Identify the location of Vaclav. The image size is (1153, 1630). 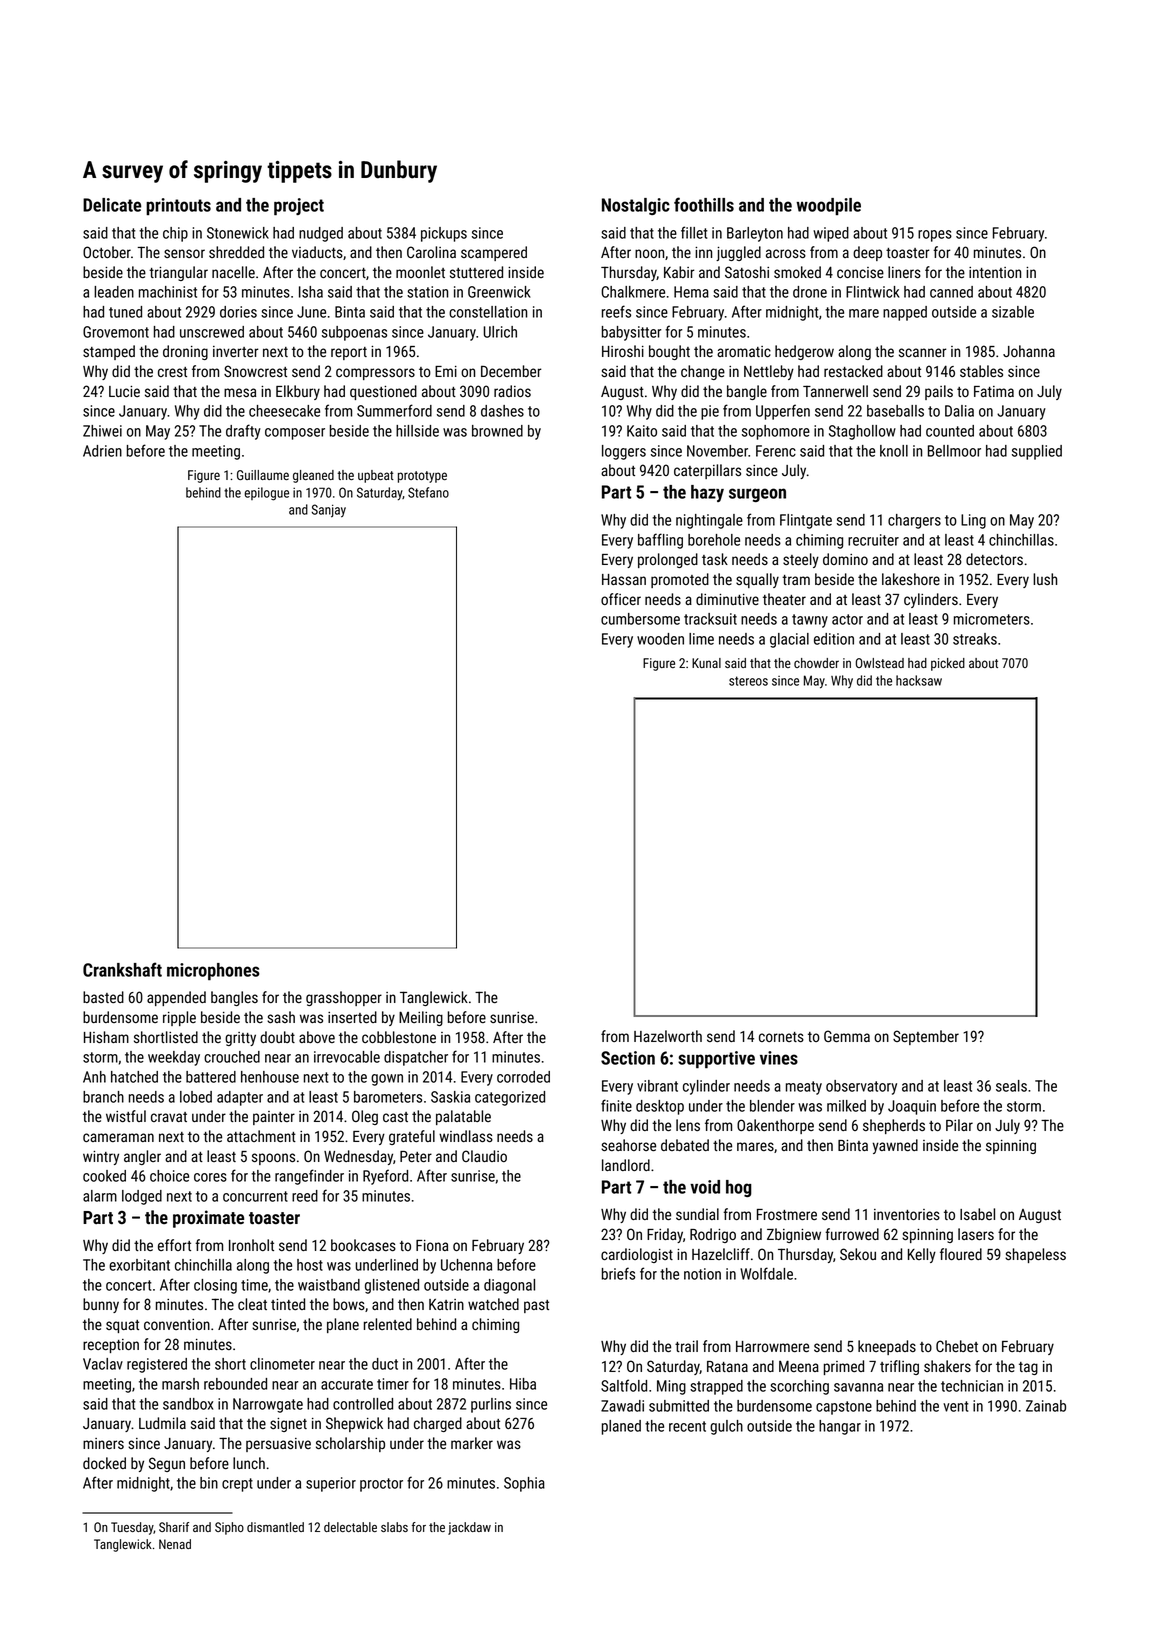
(103, 1364).
